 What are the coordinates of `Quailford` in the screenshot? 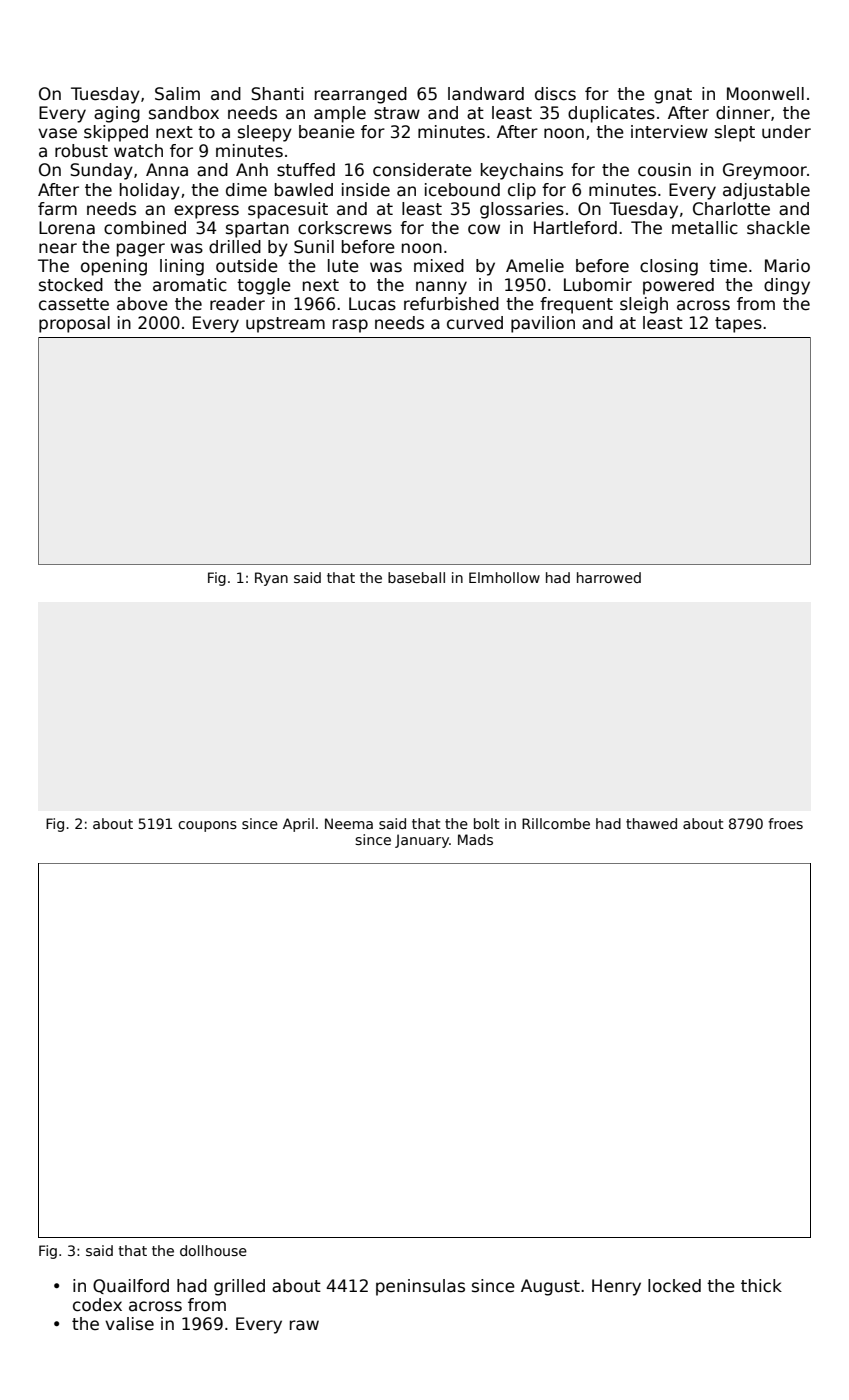 It's located at (131, 1286).
